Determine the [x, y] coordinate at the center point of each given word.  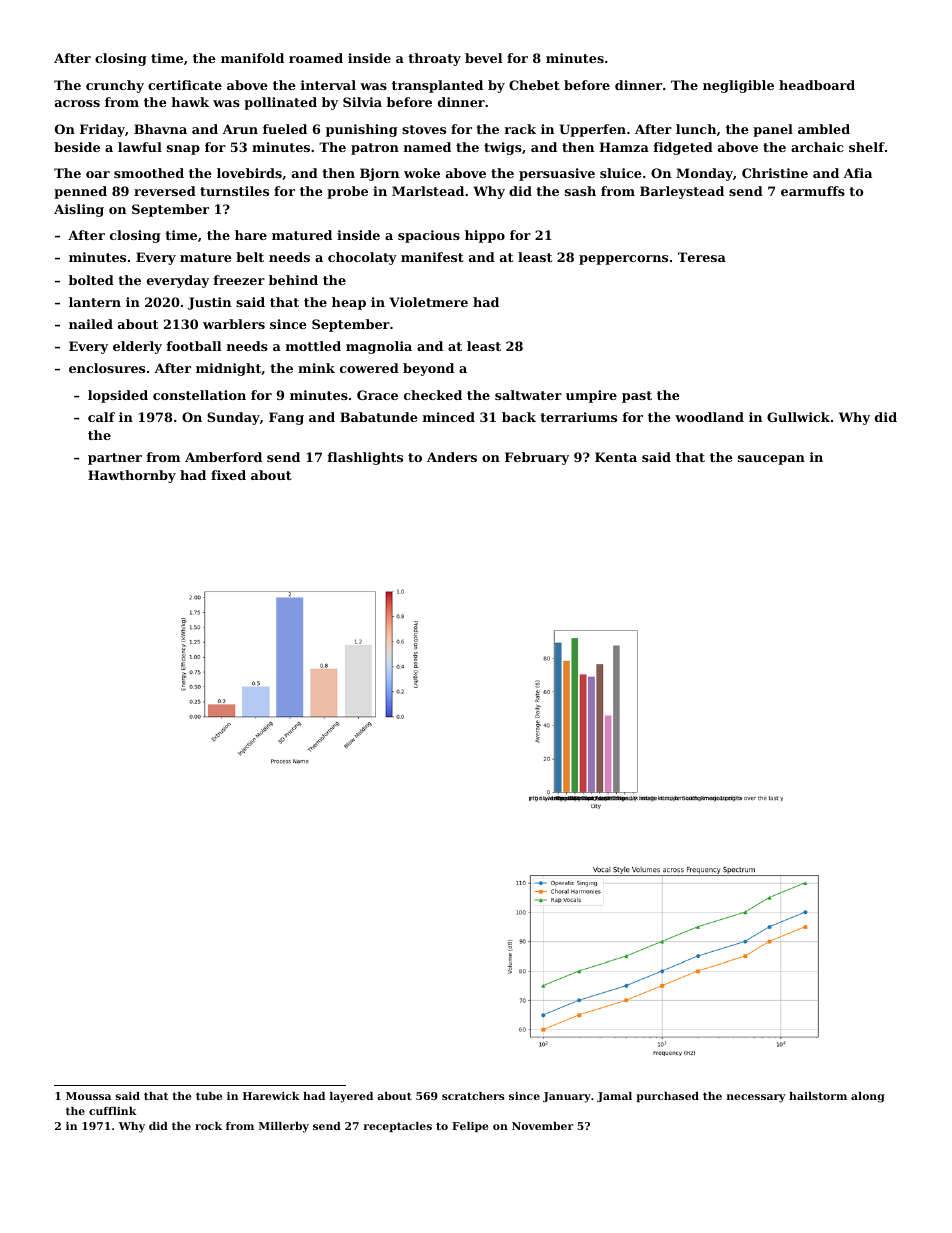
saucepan [771, 460]
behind [293, 280]
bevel [483, 58]
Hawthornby [132, 476]
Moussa [88, 1096]
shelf [867, 147]
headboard [817, 85]
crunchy [115, 86]
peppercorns [623, 260]
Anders [452, 457]
